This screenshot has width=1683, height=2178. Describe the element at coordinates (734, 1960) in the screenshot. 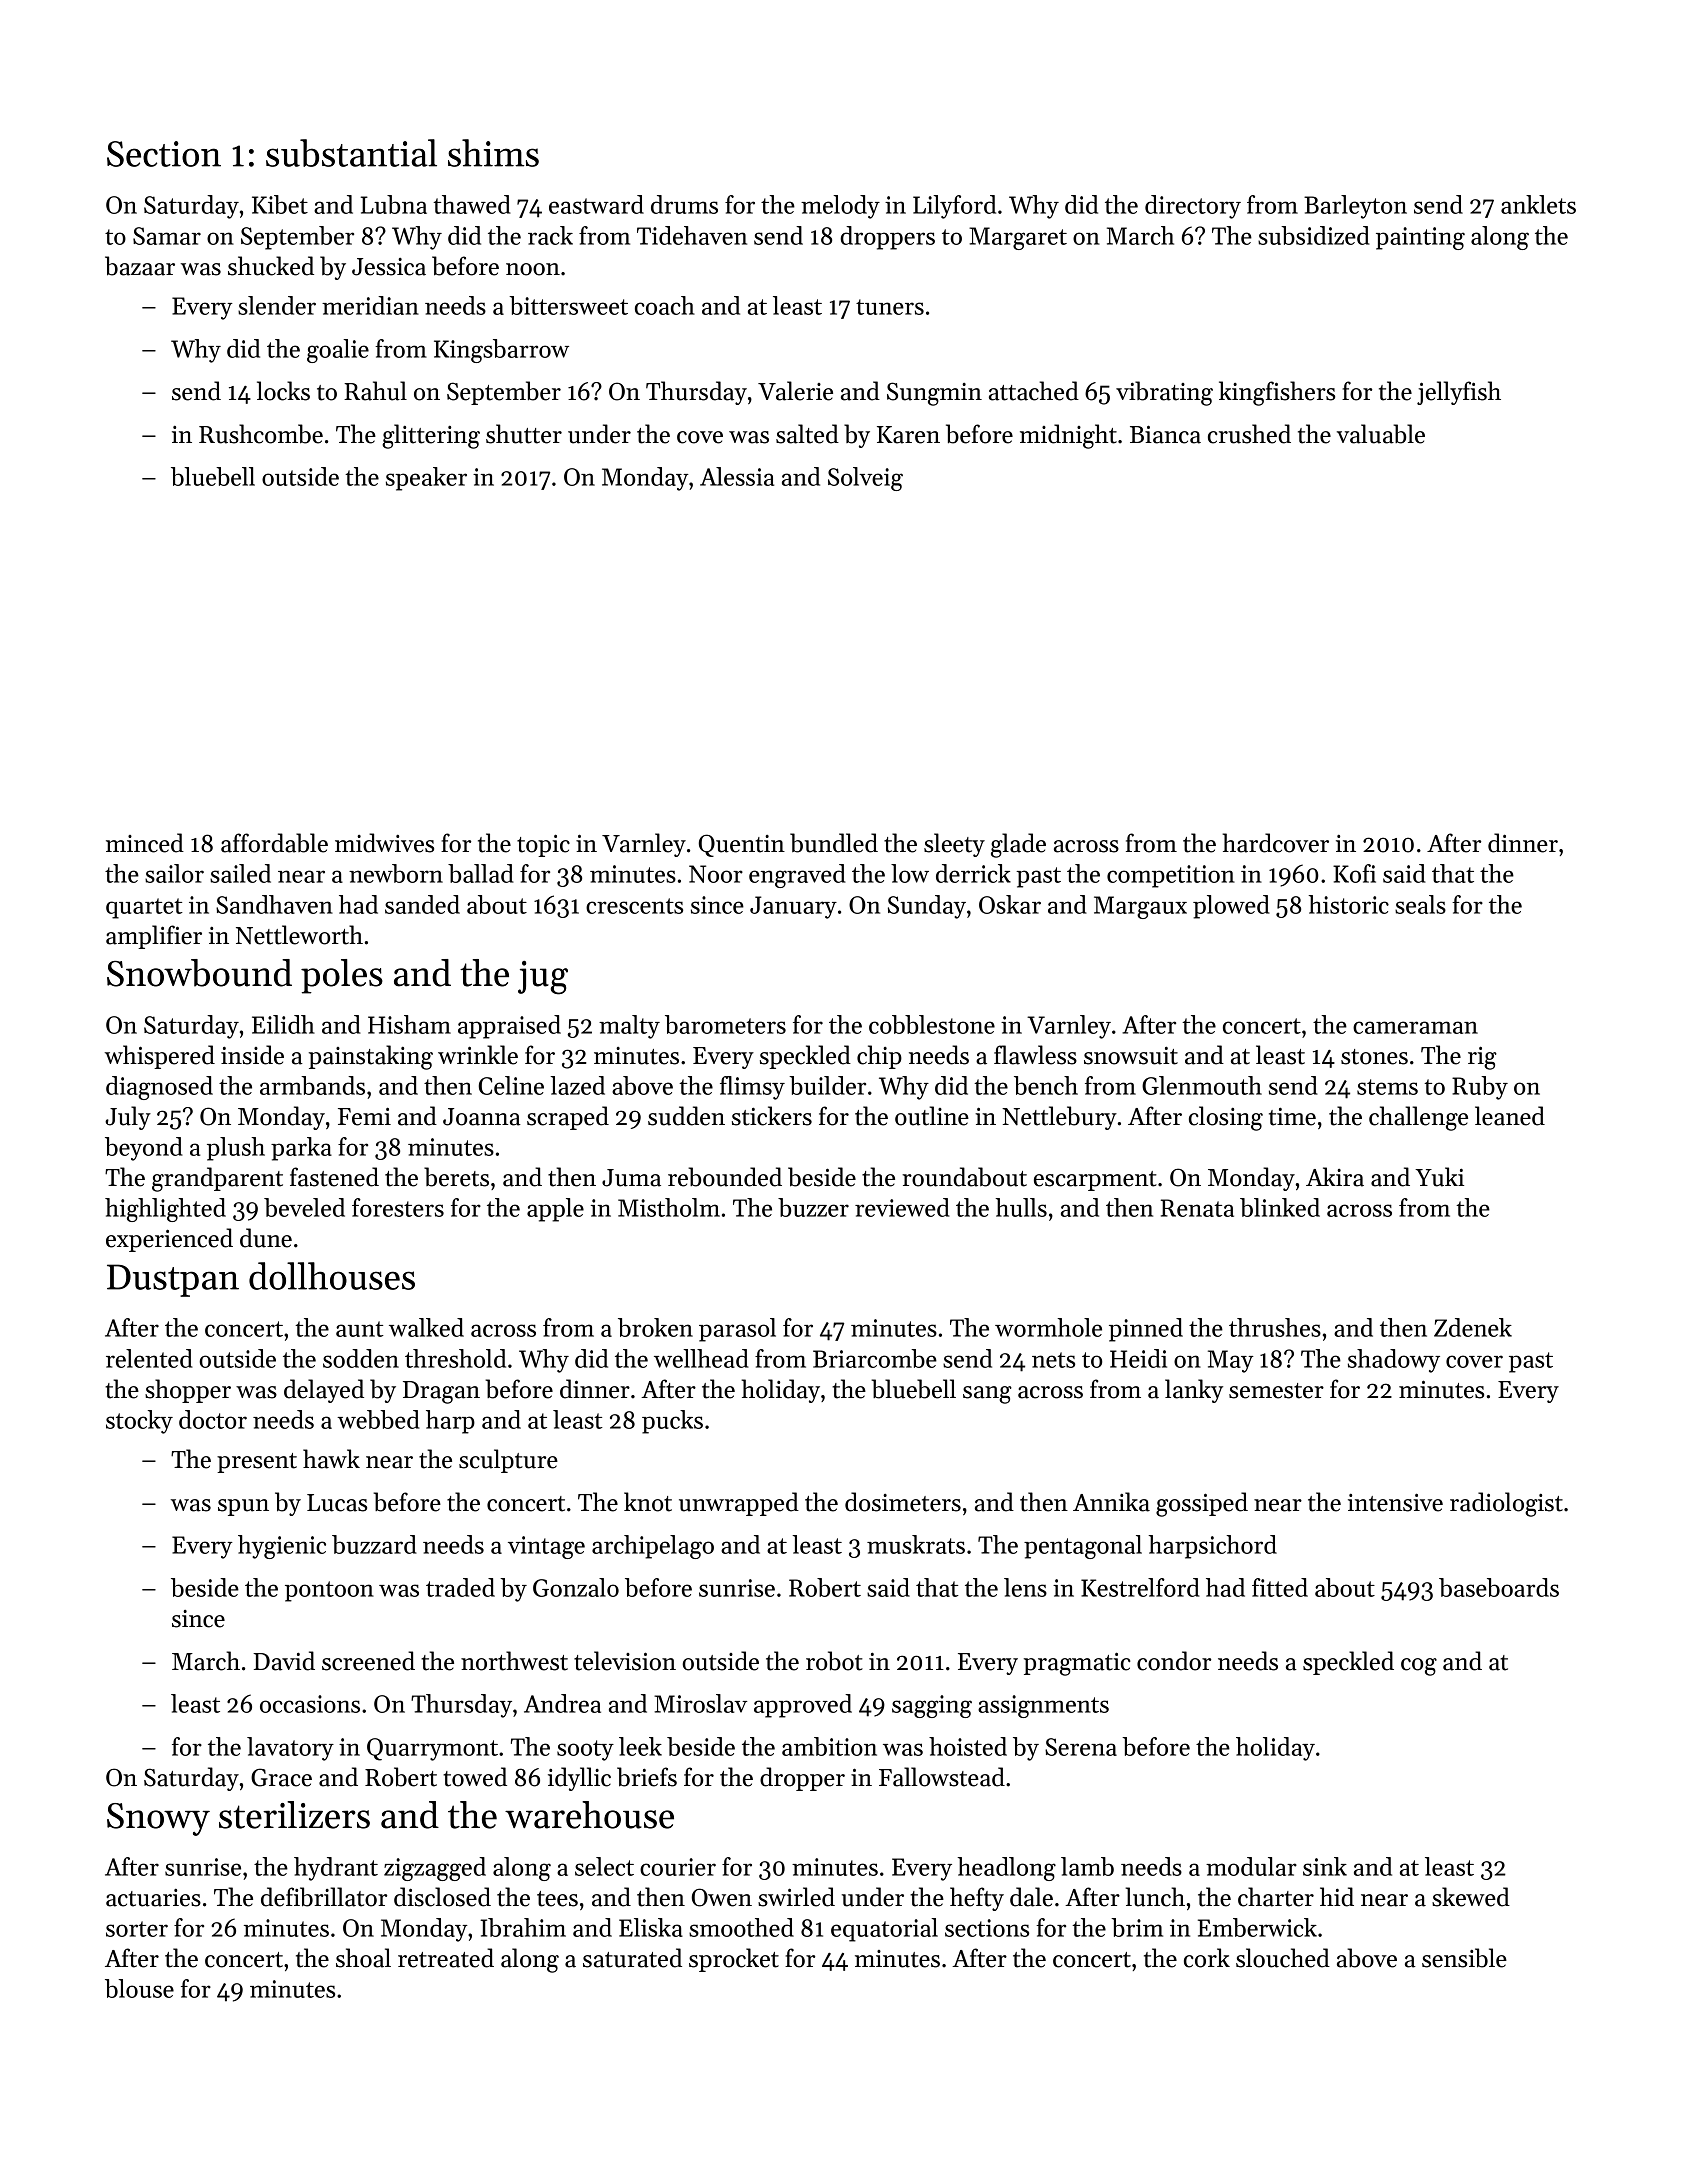

I see `sprocket` at that location.
